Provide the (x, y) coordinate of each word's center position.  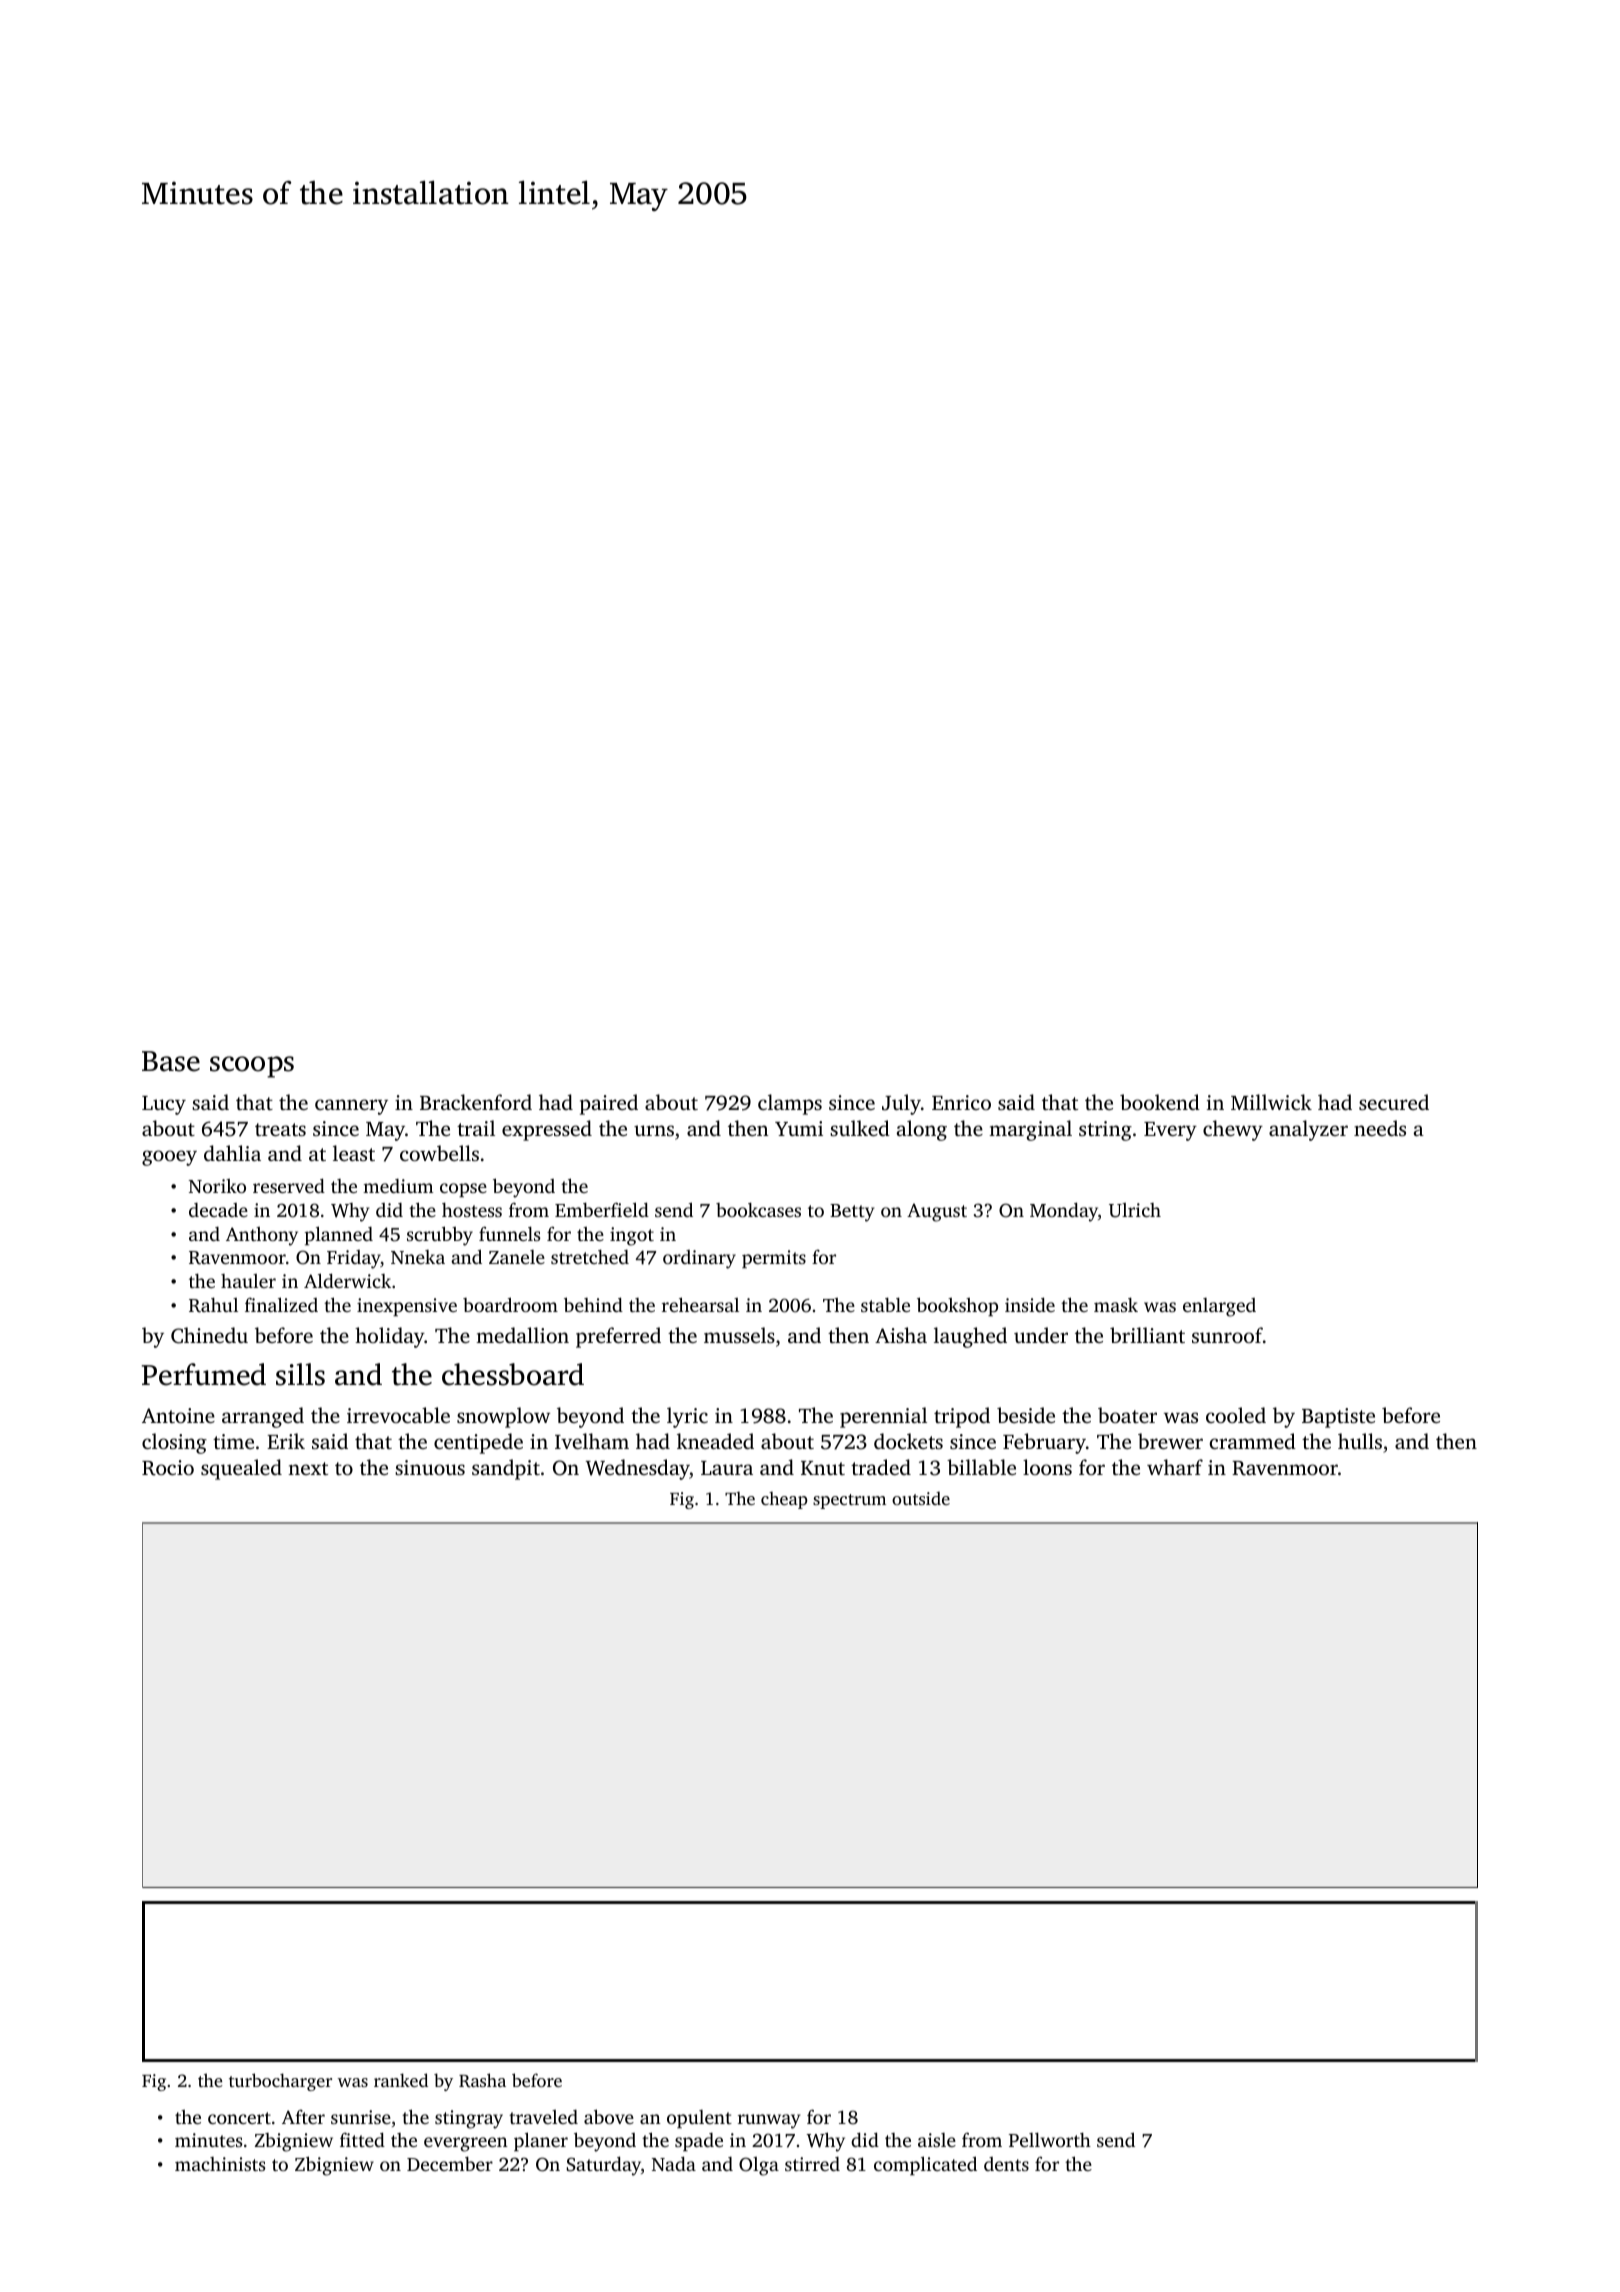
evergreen (466, 2144)
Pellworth (1050, 2139)
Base (171, 1061)
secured (1394, 1102)
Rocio (168, 1468)
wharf (1175, 1467)
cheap (784, 1500)
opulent (699, 2119)
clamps (790, 1104)
